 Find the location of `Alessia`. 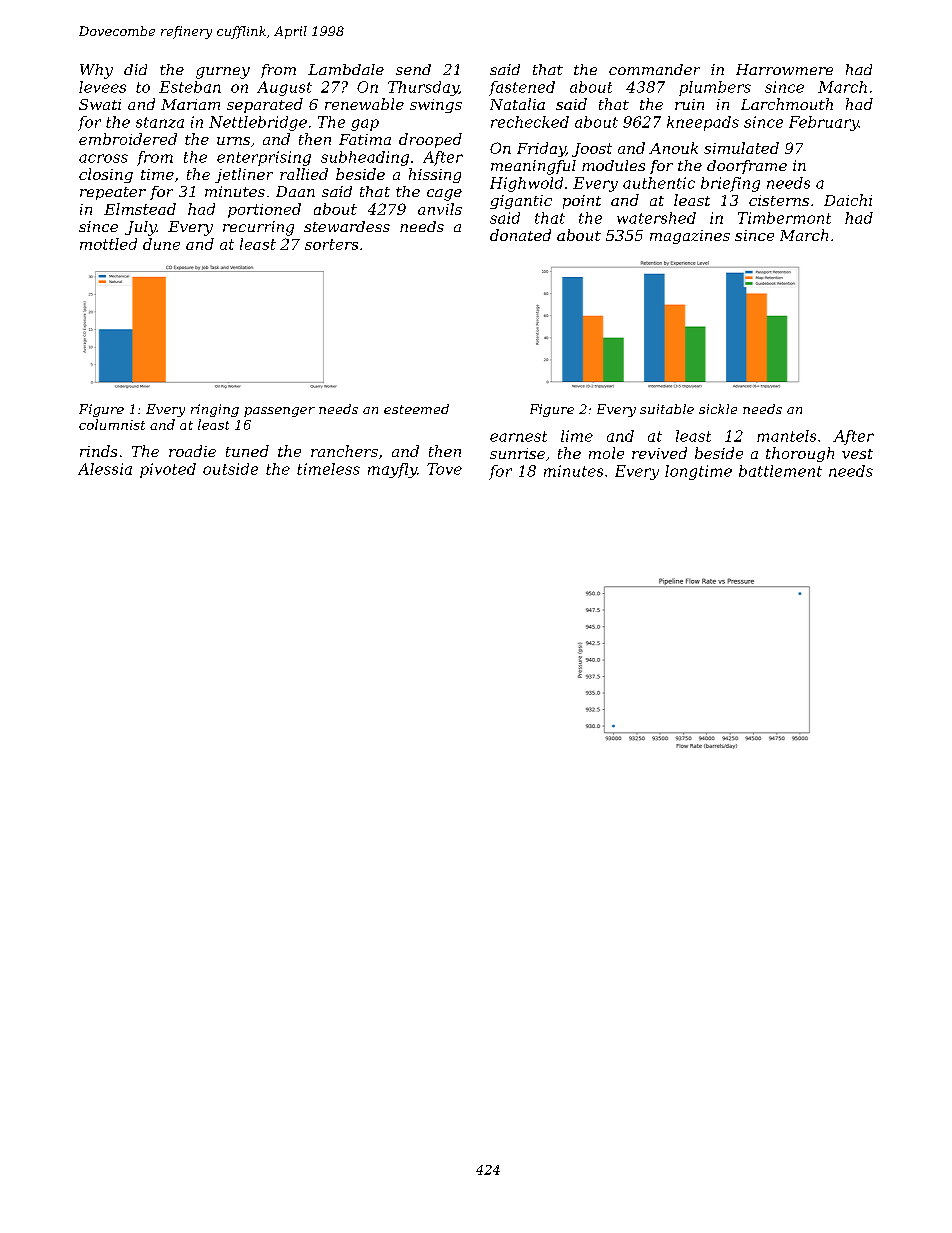

Alessia is located at coordinates (105, 469).
